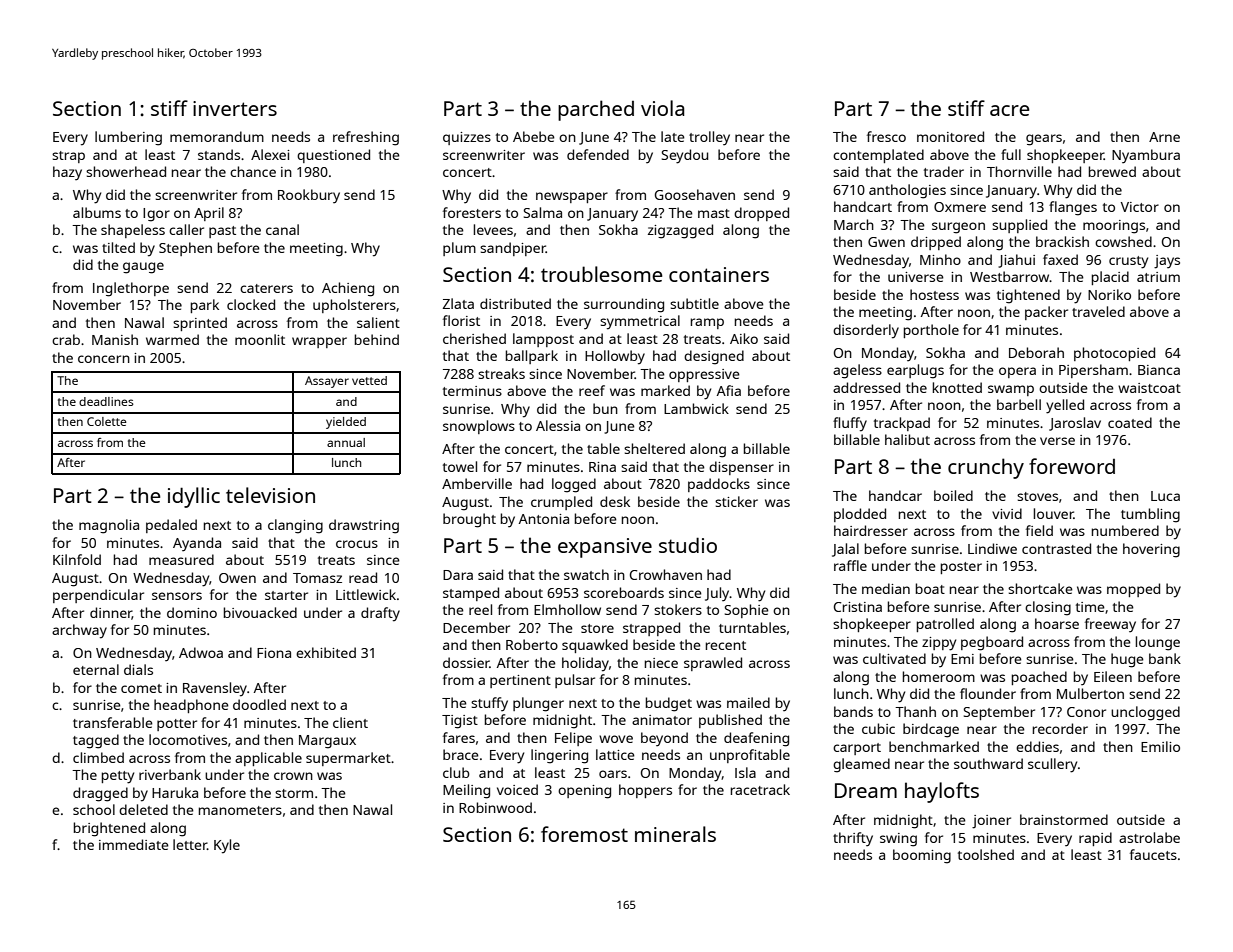 This screenshot has height=952, width=1233. Describe the element at coordinates (662, 108) in the screenshot. I see `viola` at that location.
